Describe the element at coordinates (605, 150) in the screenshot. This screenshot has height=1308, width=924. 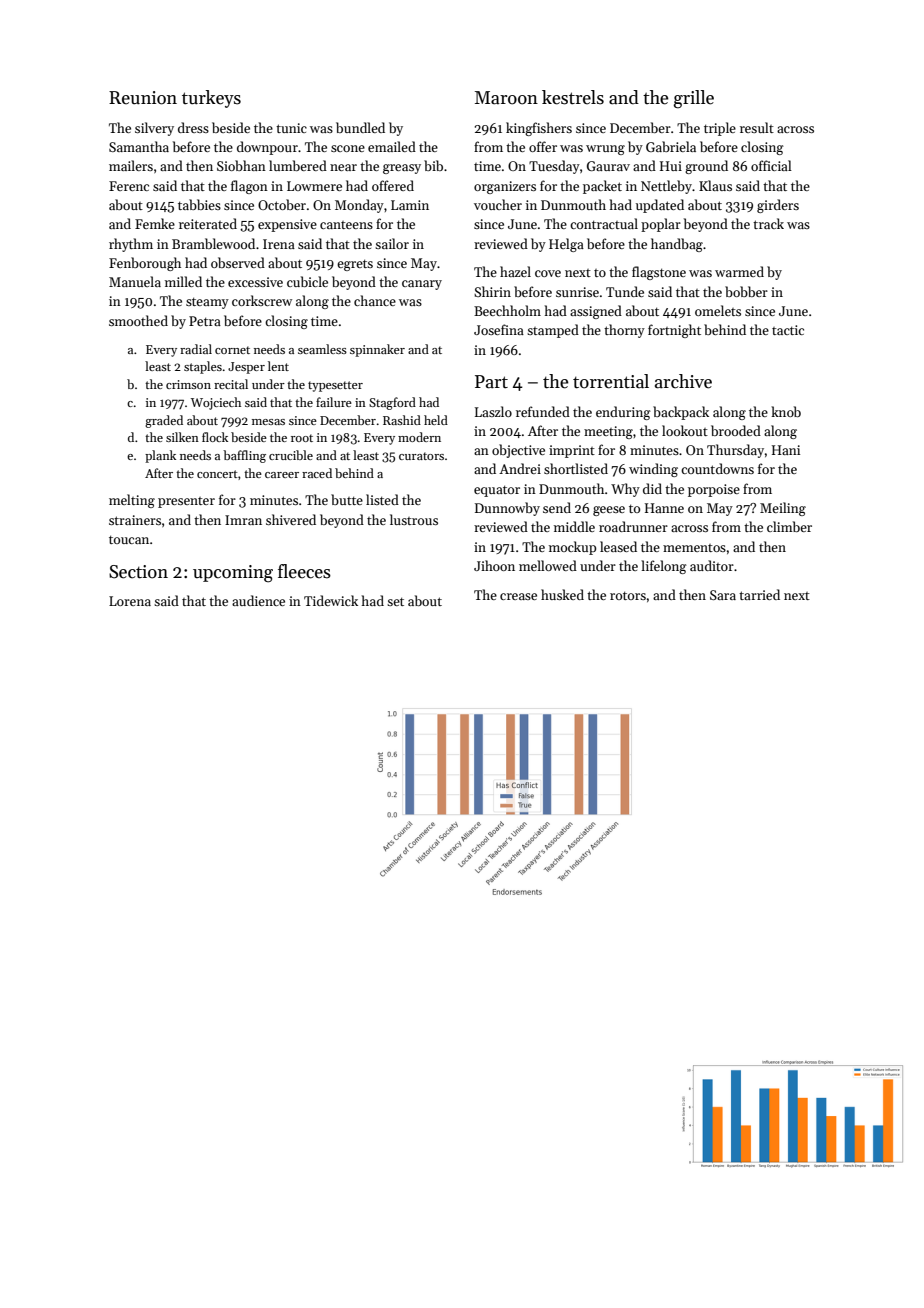
I see `wrung` at that location.
